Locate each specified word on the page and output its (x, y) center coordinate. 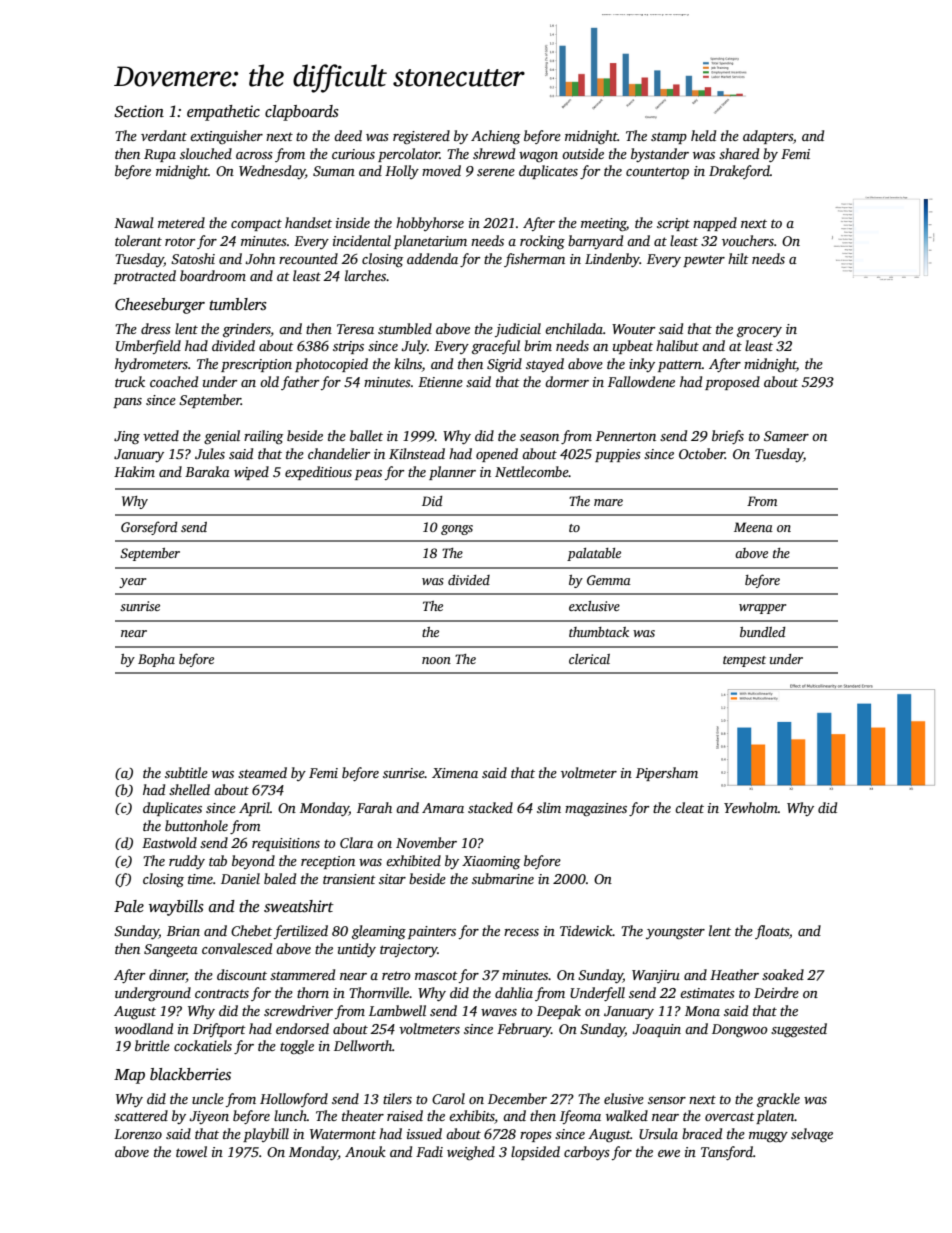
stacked (490, 807)
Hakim (134, 471)
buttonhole (196, 825)
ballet (366, 435)
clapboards (302, 113)
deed (348, 135)
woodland (144, 1028)
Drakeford (739, 172)
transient (349, 879)
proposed (732, 383)
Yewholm (751, 807)
